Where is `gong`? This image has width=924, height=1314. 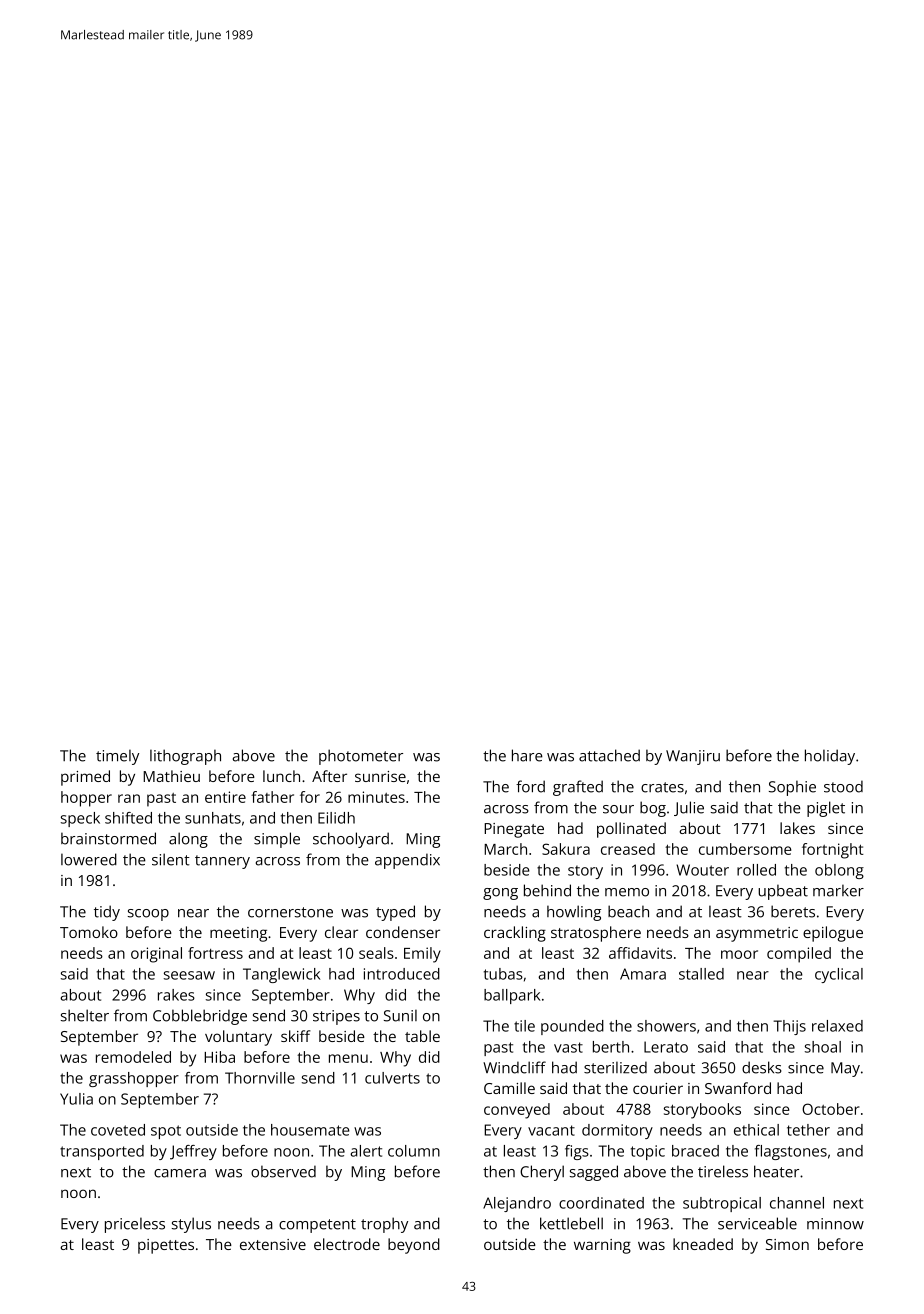 gong is located at coordinates (500, 894).
